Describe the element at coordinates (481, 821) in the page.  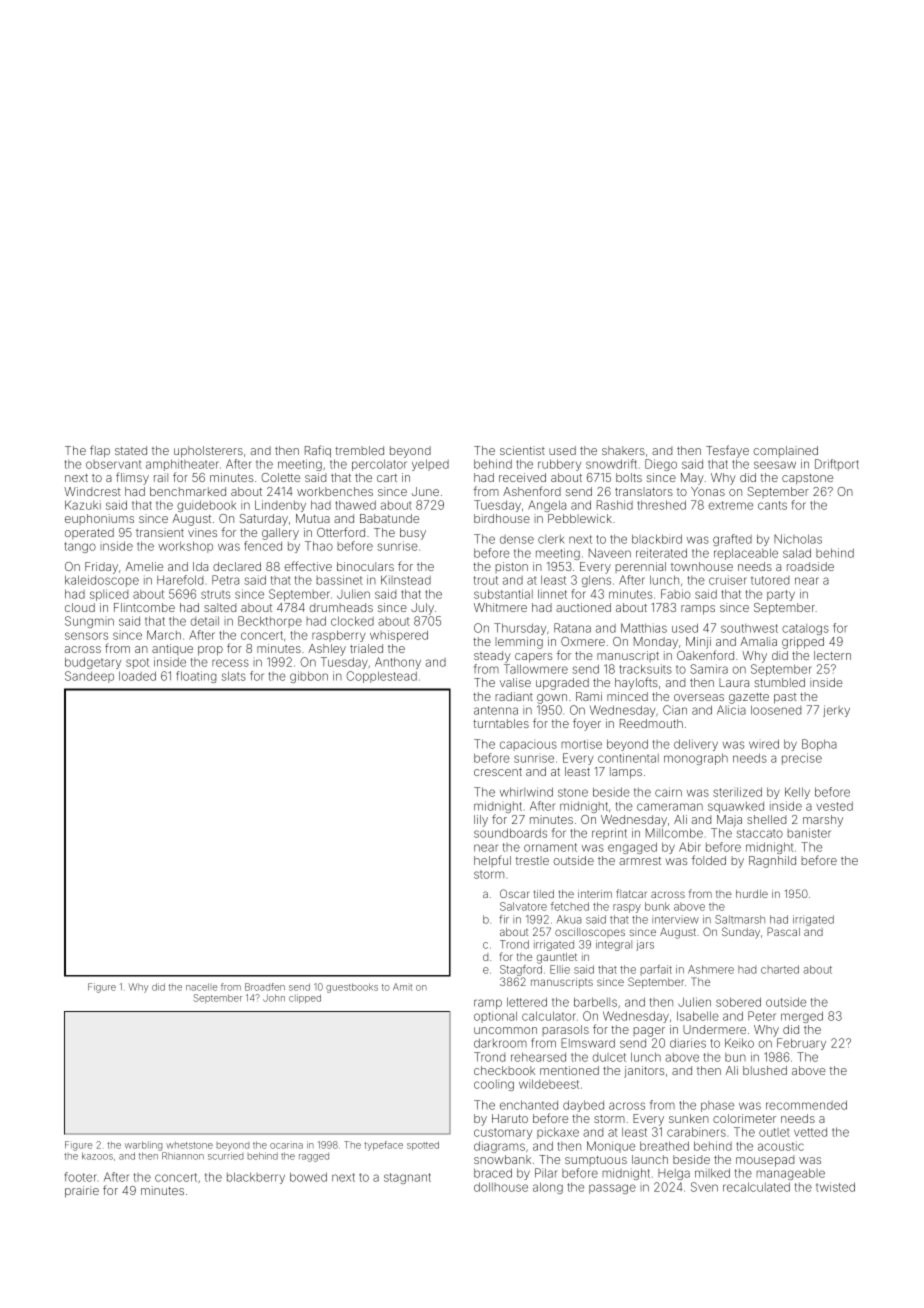
I see `lily` at that location.
